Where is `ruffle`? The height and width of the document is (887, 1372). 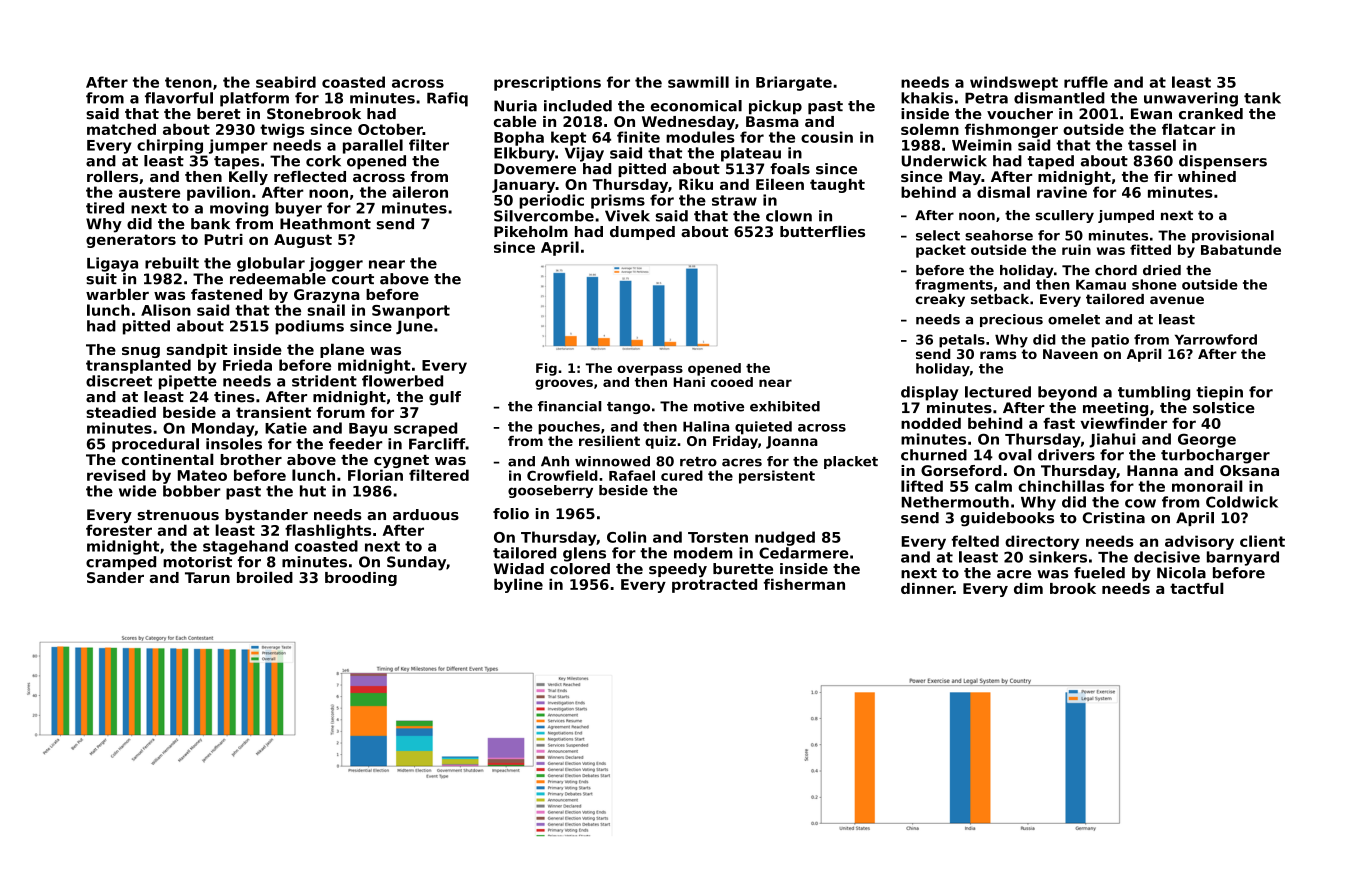 ruffle is located at coordinates (1086, 82).
